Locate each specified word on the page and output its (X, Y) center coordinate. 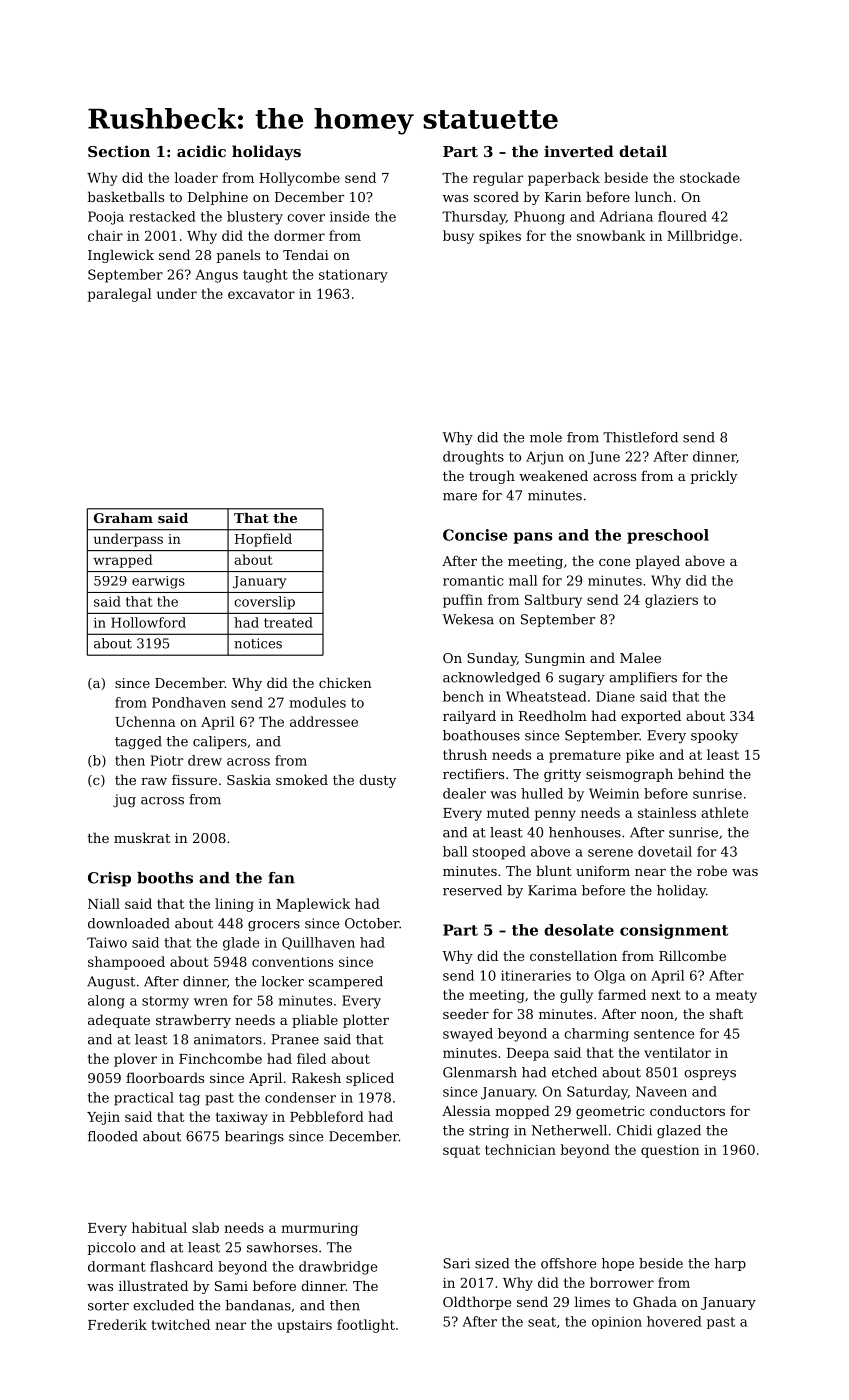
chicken (345, 682)
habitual (159, 1227)
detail (643, 151)
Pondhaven (189, 702)
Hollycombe (299, 179)
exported (651, 717)
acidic (201, 151)
